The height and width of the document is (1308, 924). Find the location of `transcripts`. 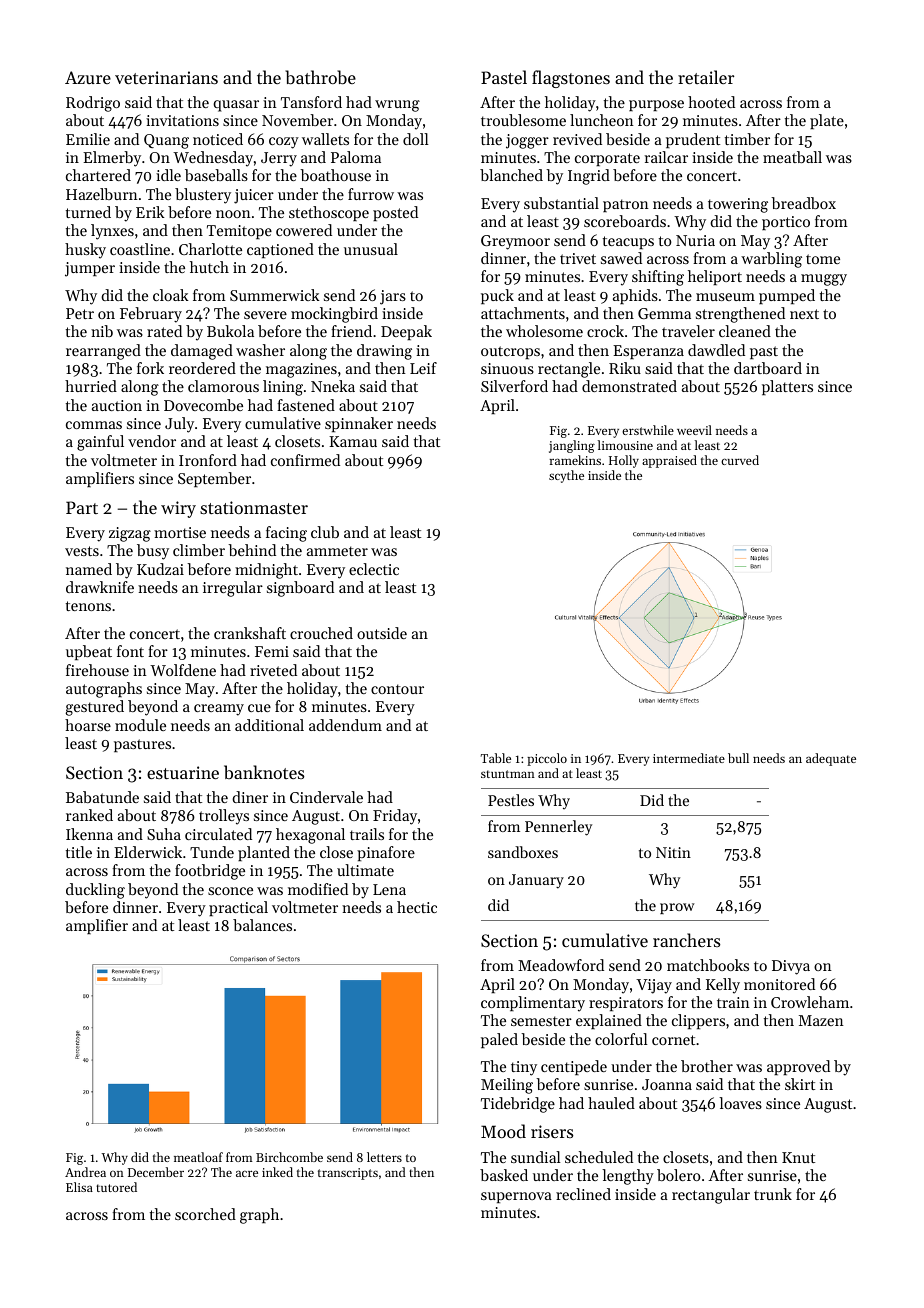

transcripts is located at coordinates (348, 1174).
